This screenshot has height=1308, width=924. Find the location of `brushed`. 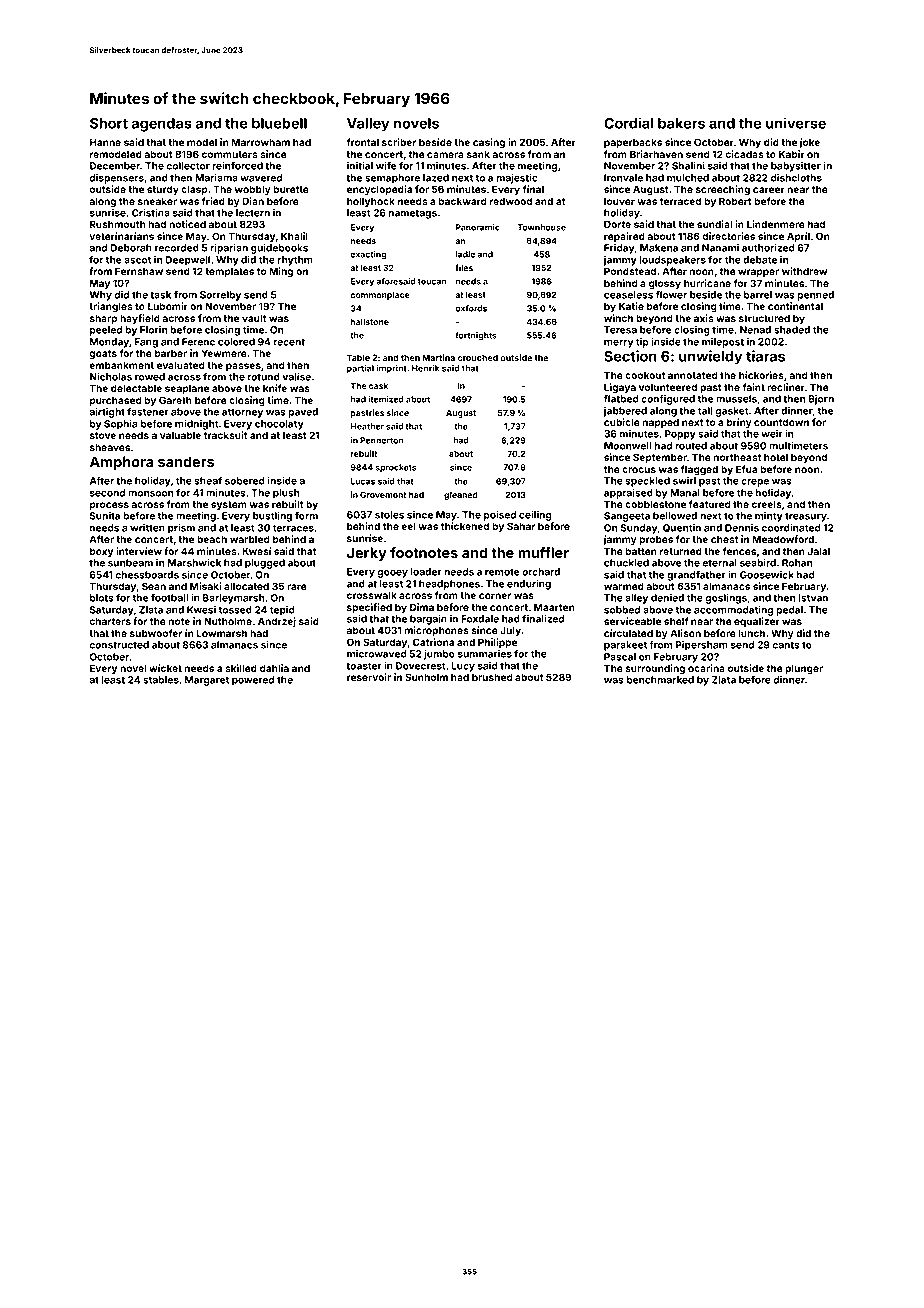

brushed is located at coordinates (492, 677).
